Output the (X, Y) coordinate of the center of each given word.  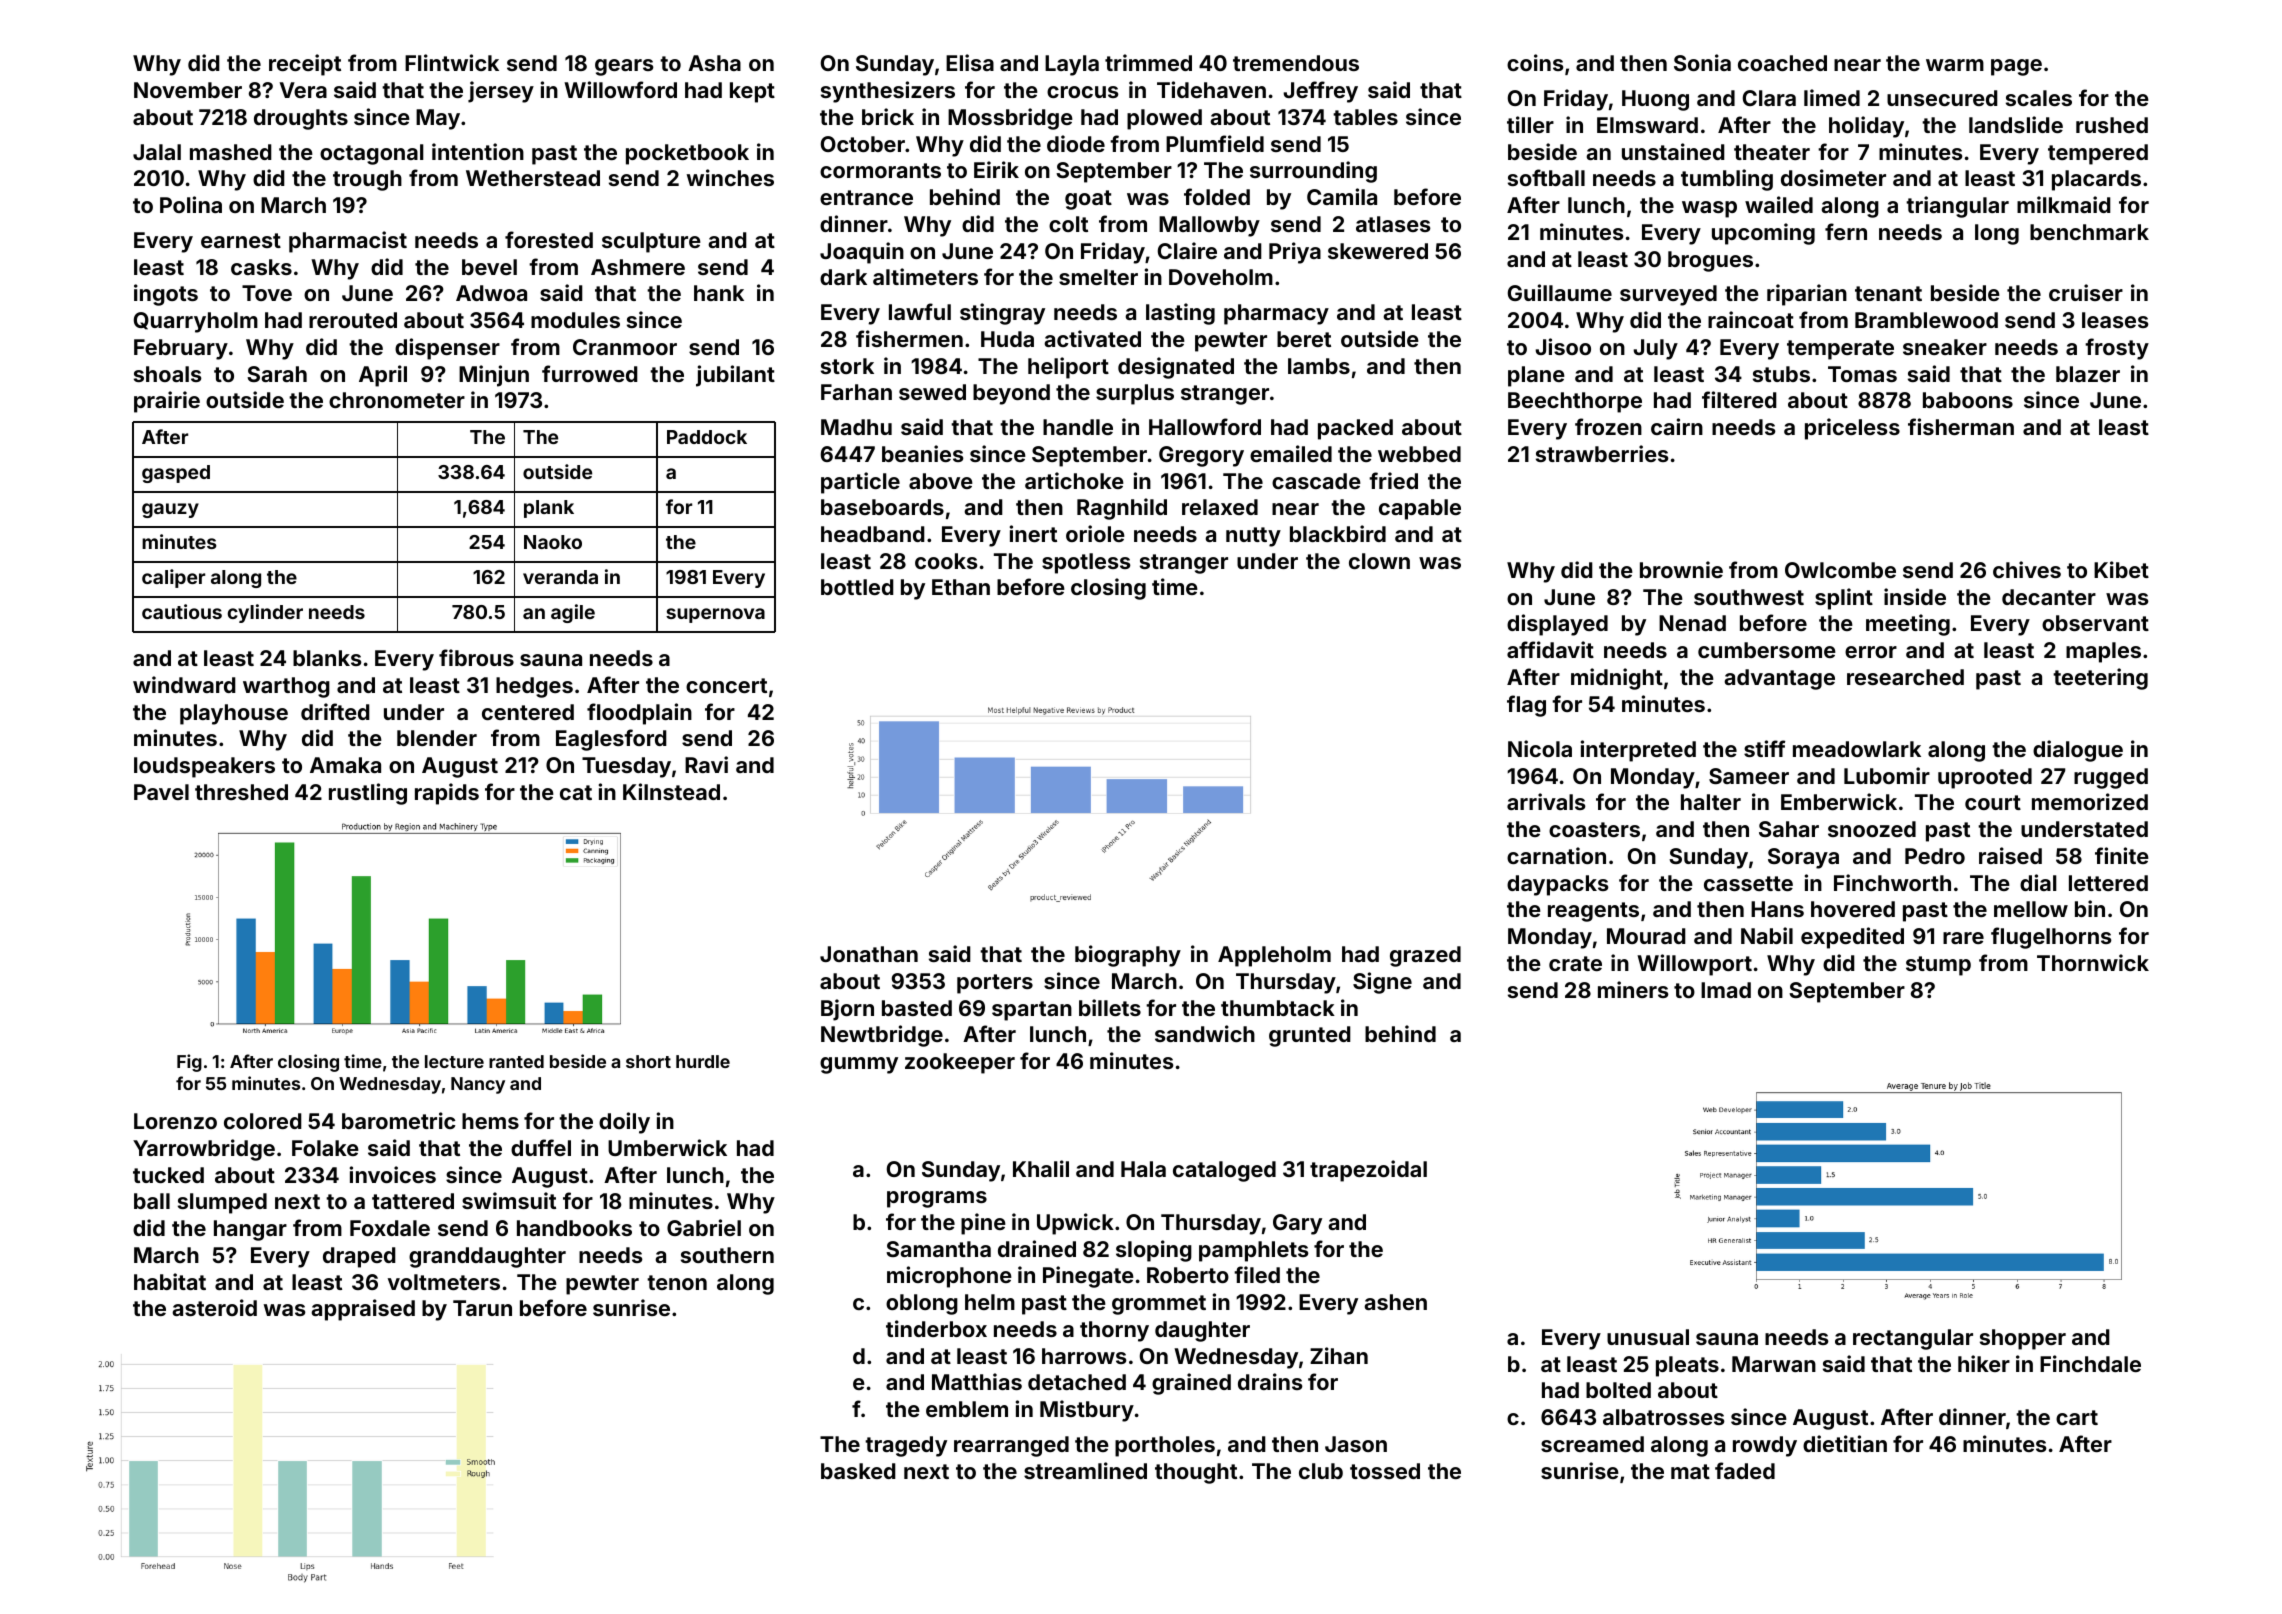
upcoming (1763, 234)
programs (937, 1199)
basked (858, 1471)
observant (2095, 623)
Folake (325, 1148)
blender (437, 738)
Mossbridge (1010, 119)
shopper (2023, 1339)
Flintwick (452, 62)
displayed (1557, 625)
